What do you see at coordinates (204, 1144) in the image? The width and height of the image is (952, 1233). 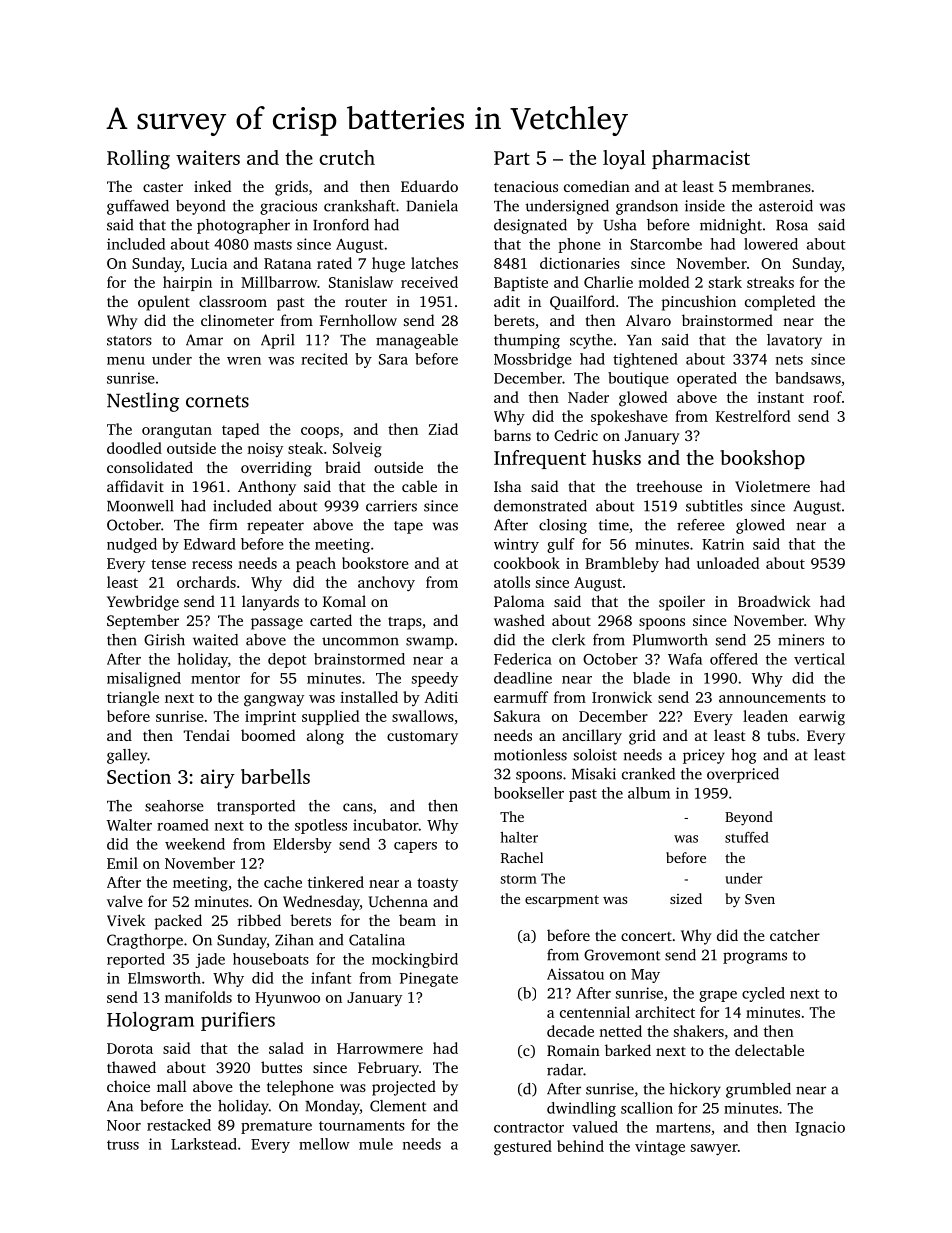 I see `Larkstead` at bounding box center [204, 1144].
